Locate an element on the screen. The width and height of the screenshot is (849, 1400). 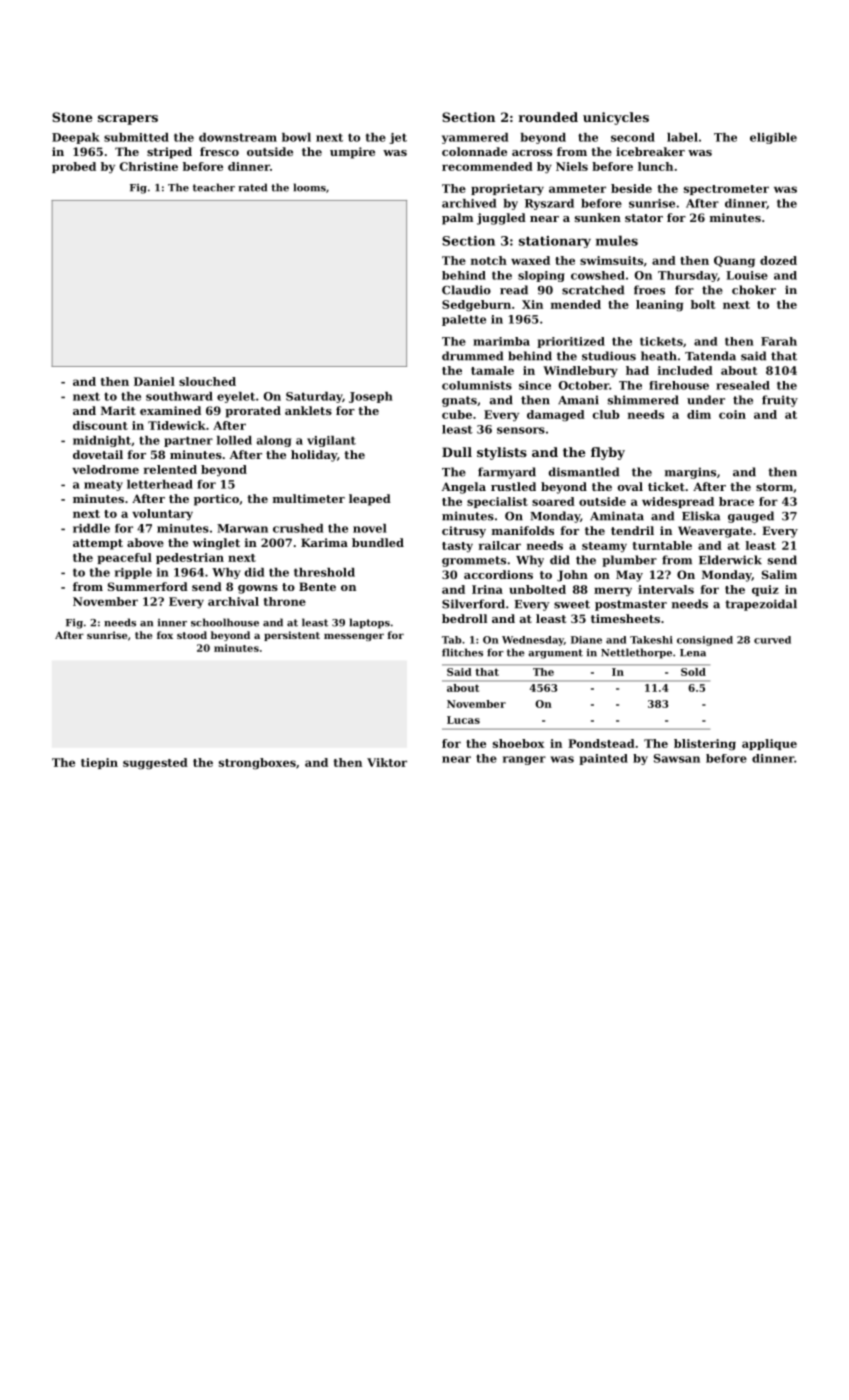
jet is located at coordinates (398, 138).
